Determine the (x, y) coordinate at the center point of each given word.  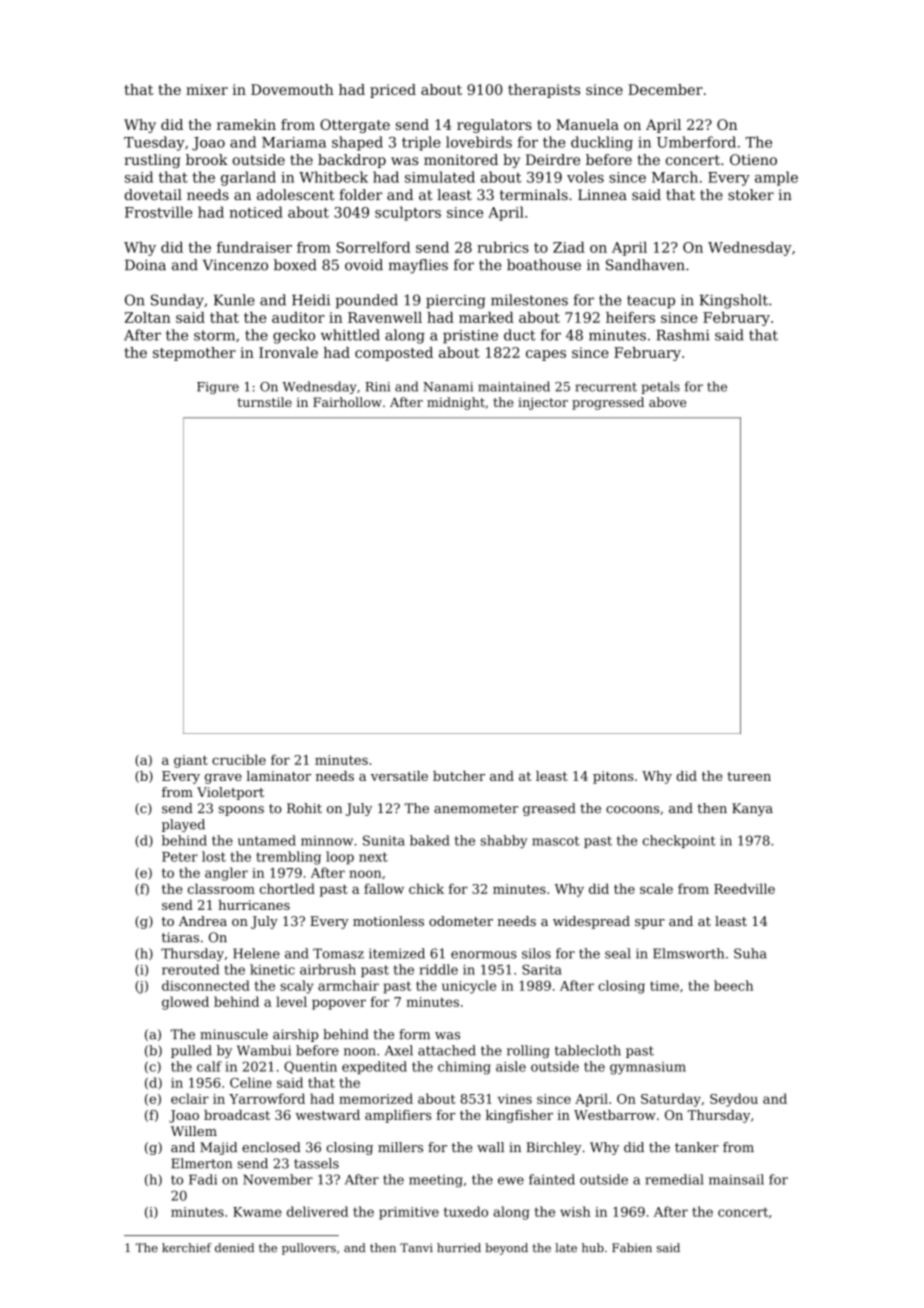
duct (519, 335)
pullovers (309, 1249)
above (667, 402)
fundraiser (254, 247)
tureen (749, 776)
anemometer (476, 809)
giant (191, 761)
